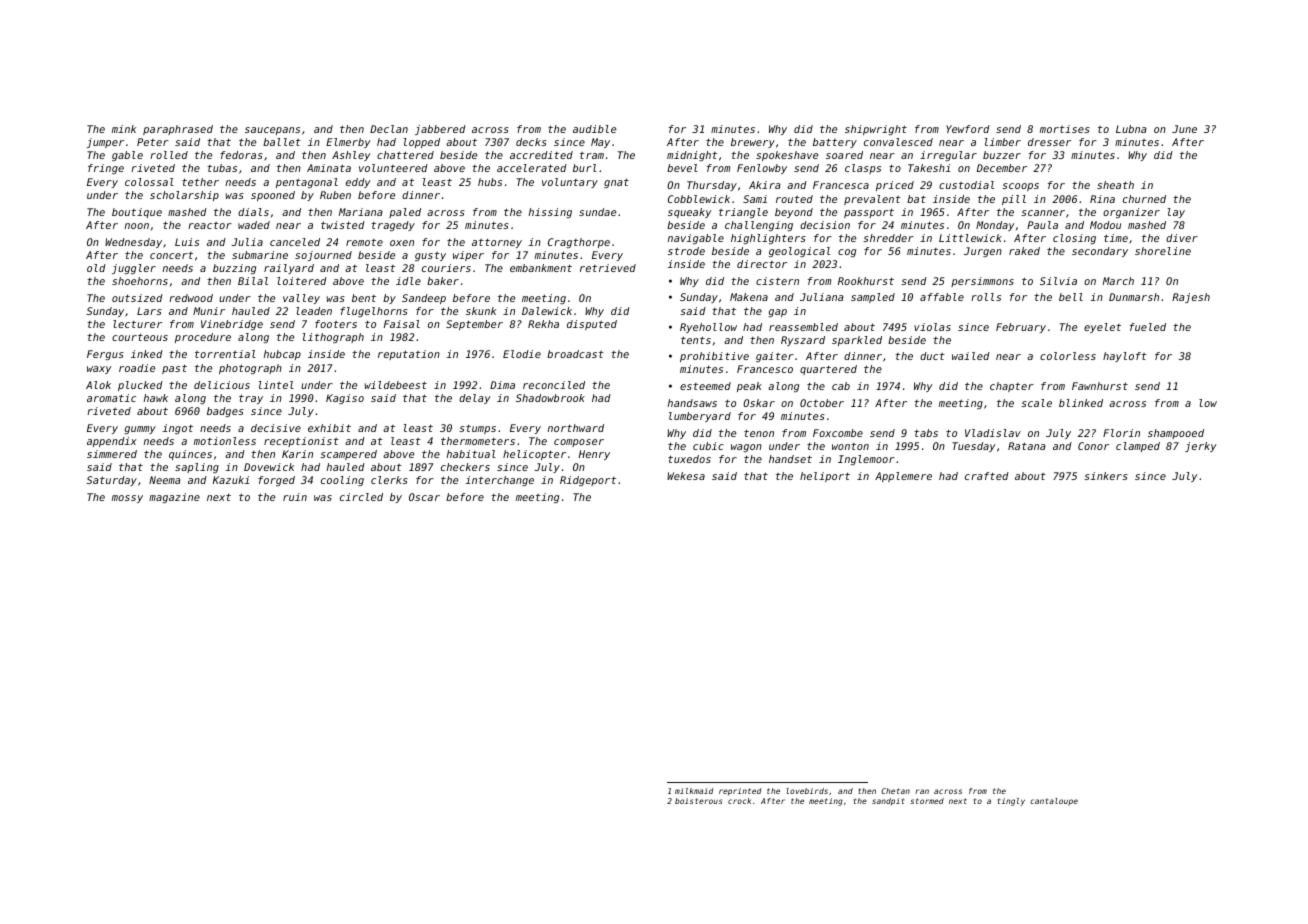 This screenshot has width=1308, height=924. I want to click on cantaloupe, so click(1054, 802).
